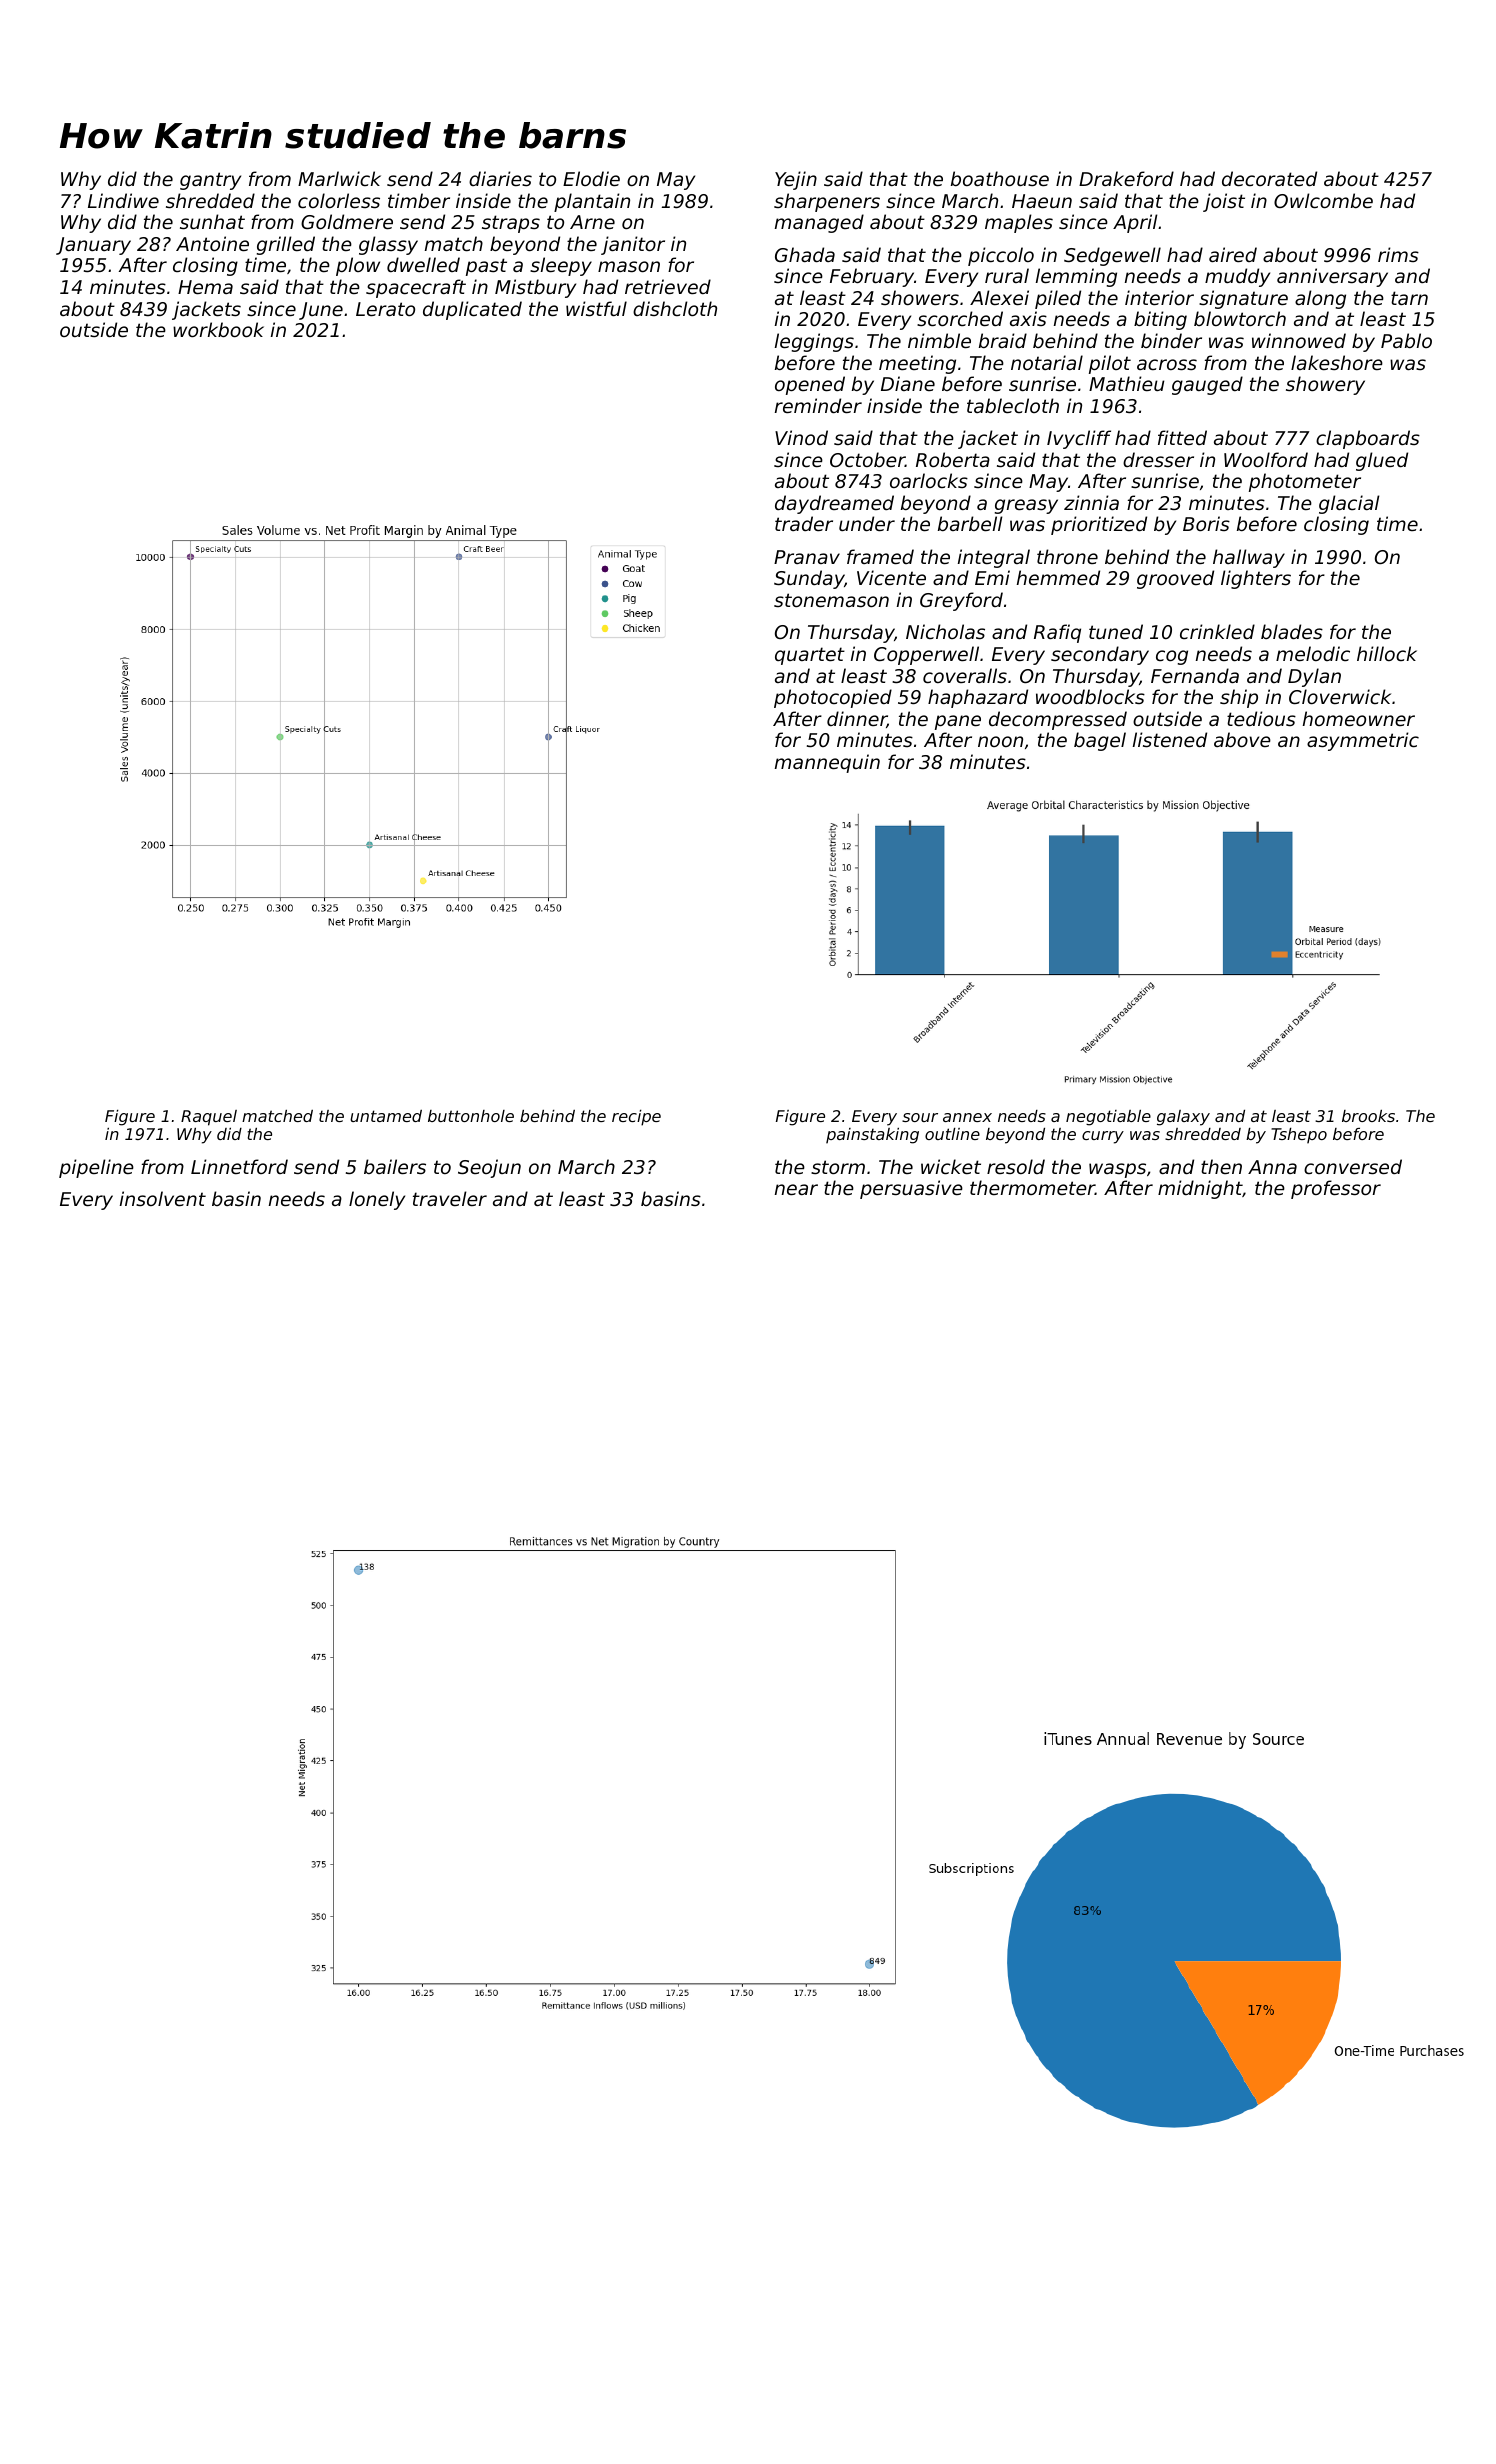 This page has width=1496, height=2464. Describe the element at coordinates (926, 655) in the page. I see `Copperwell` at that location.
